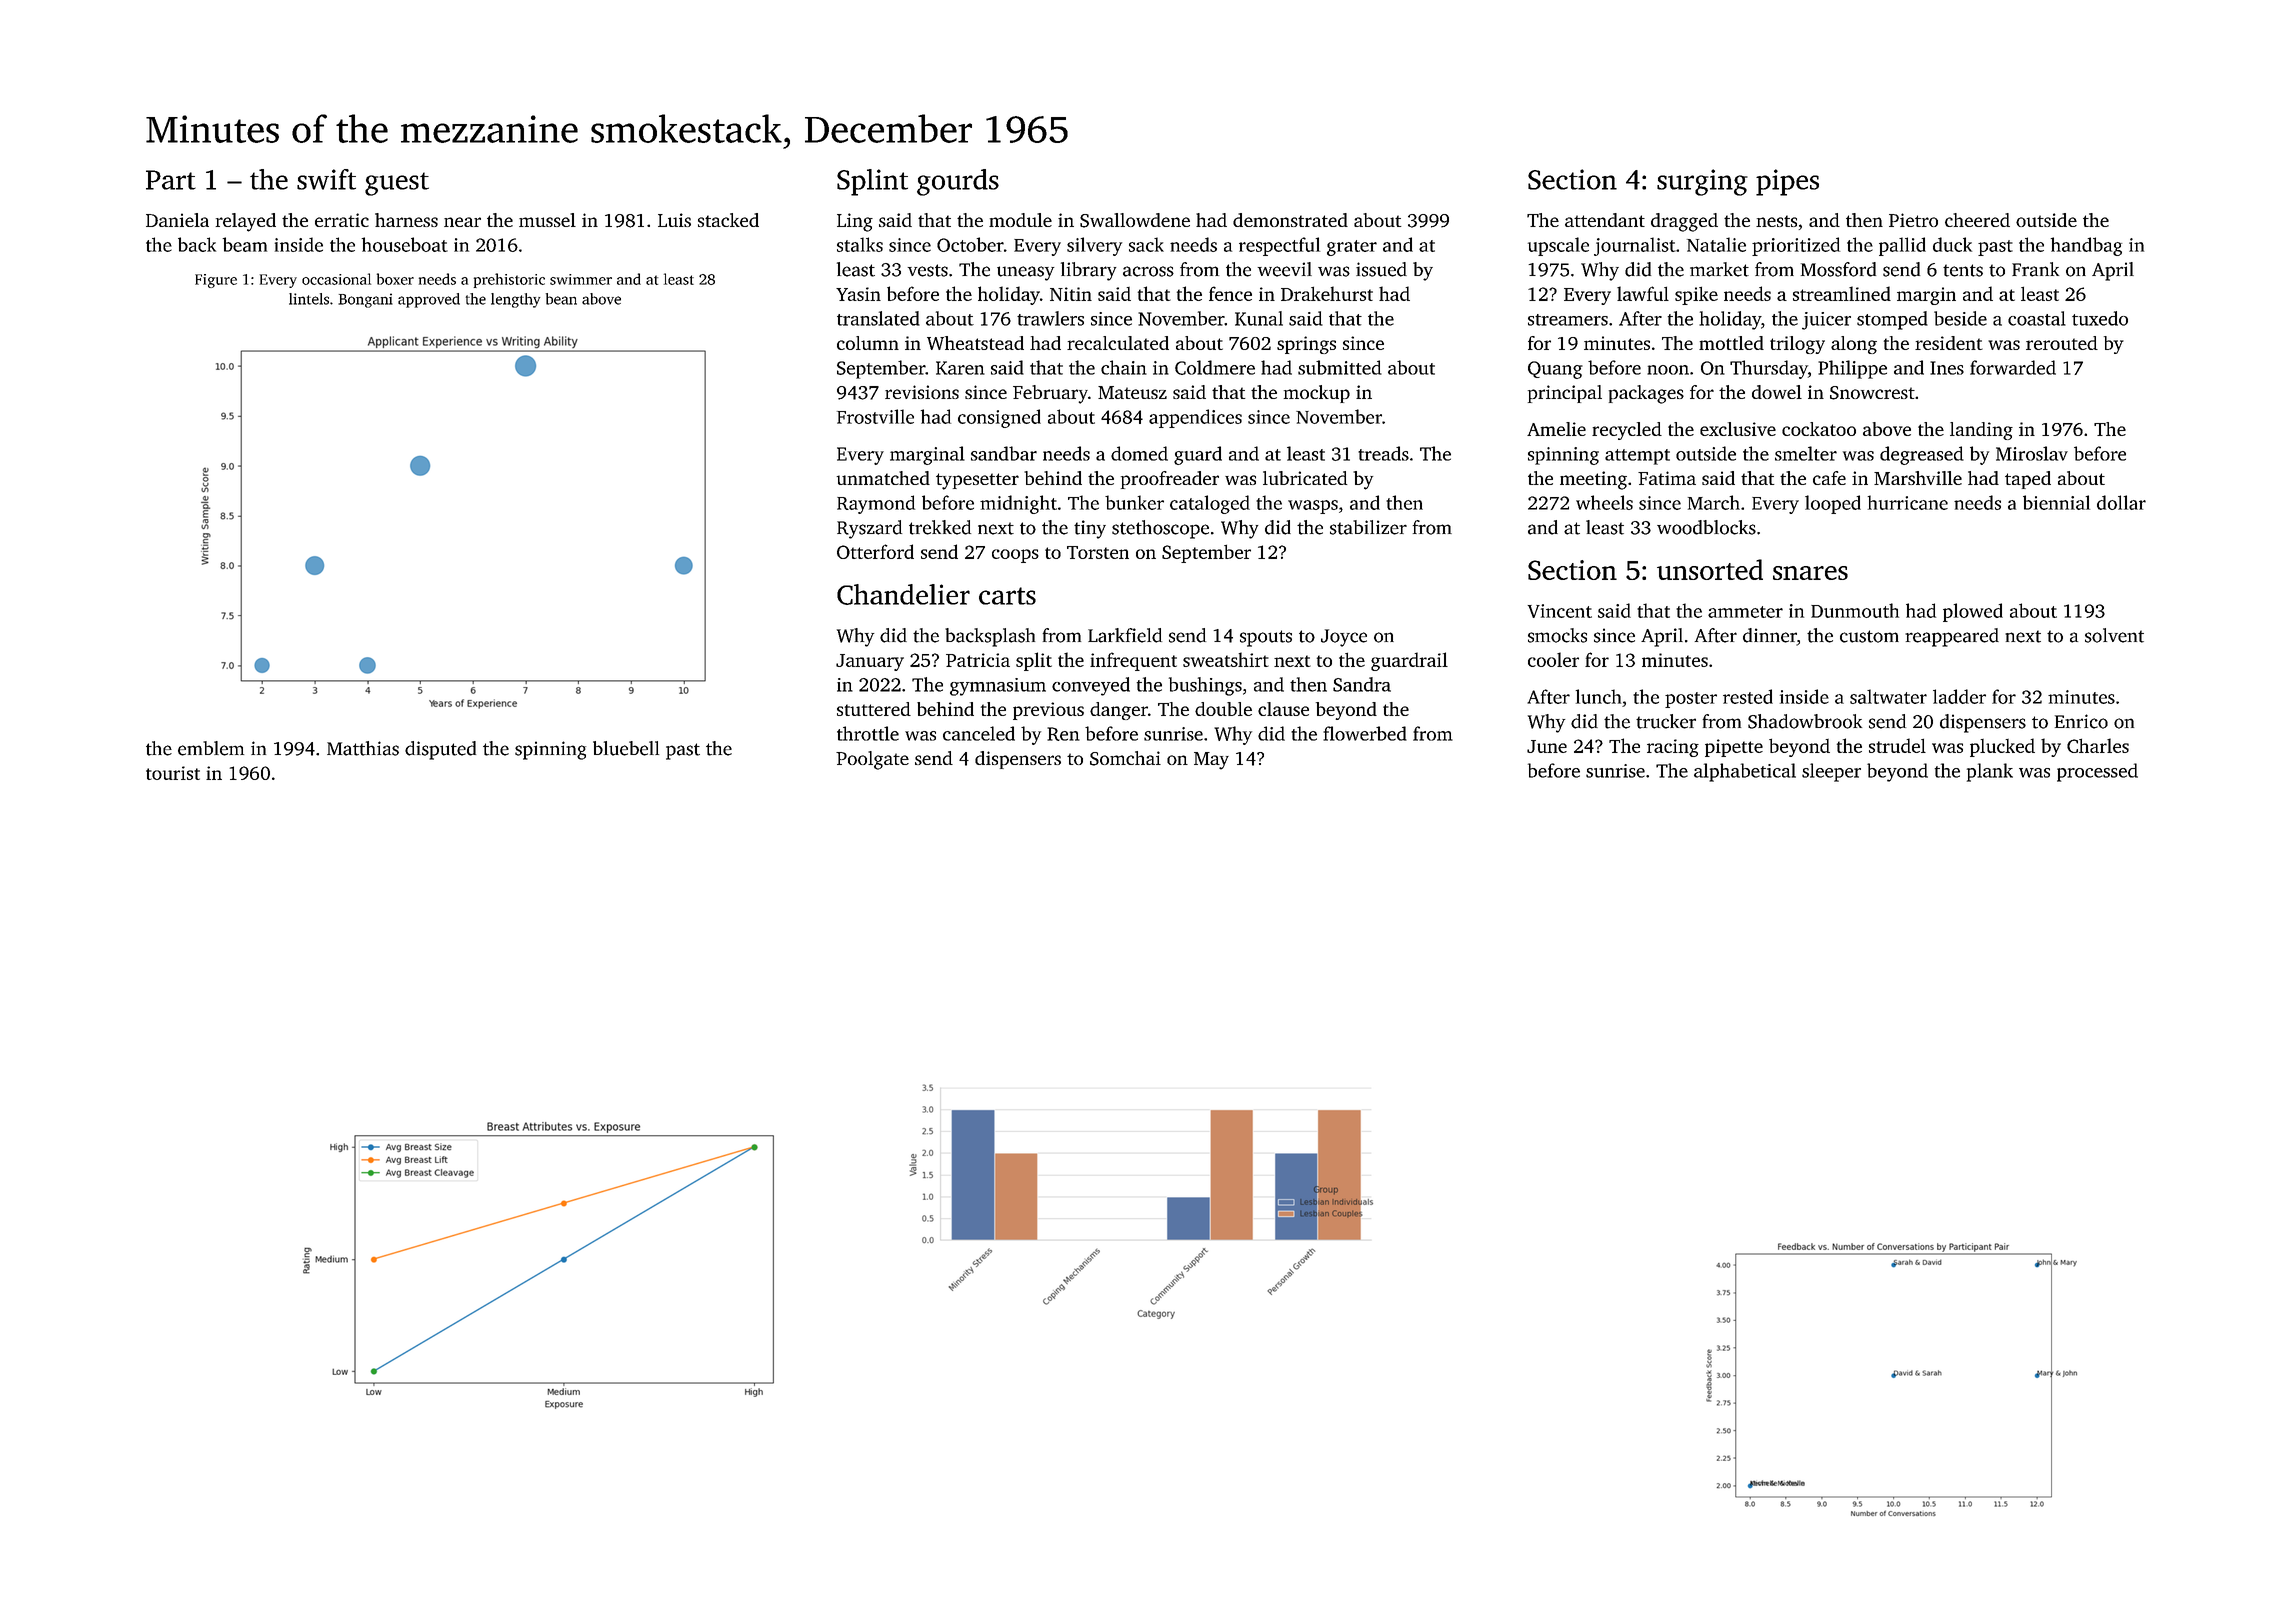  What do you see at coordinates (875, 416) in the document?
I see `Frostville` at bounding box center [875, 416].
